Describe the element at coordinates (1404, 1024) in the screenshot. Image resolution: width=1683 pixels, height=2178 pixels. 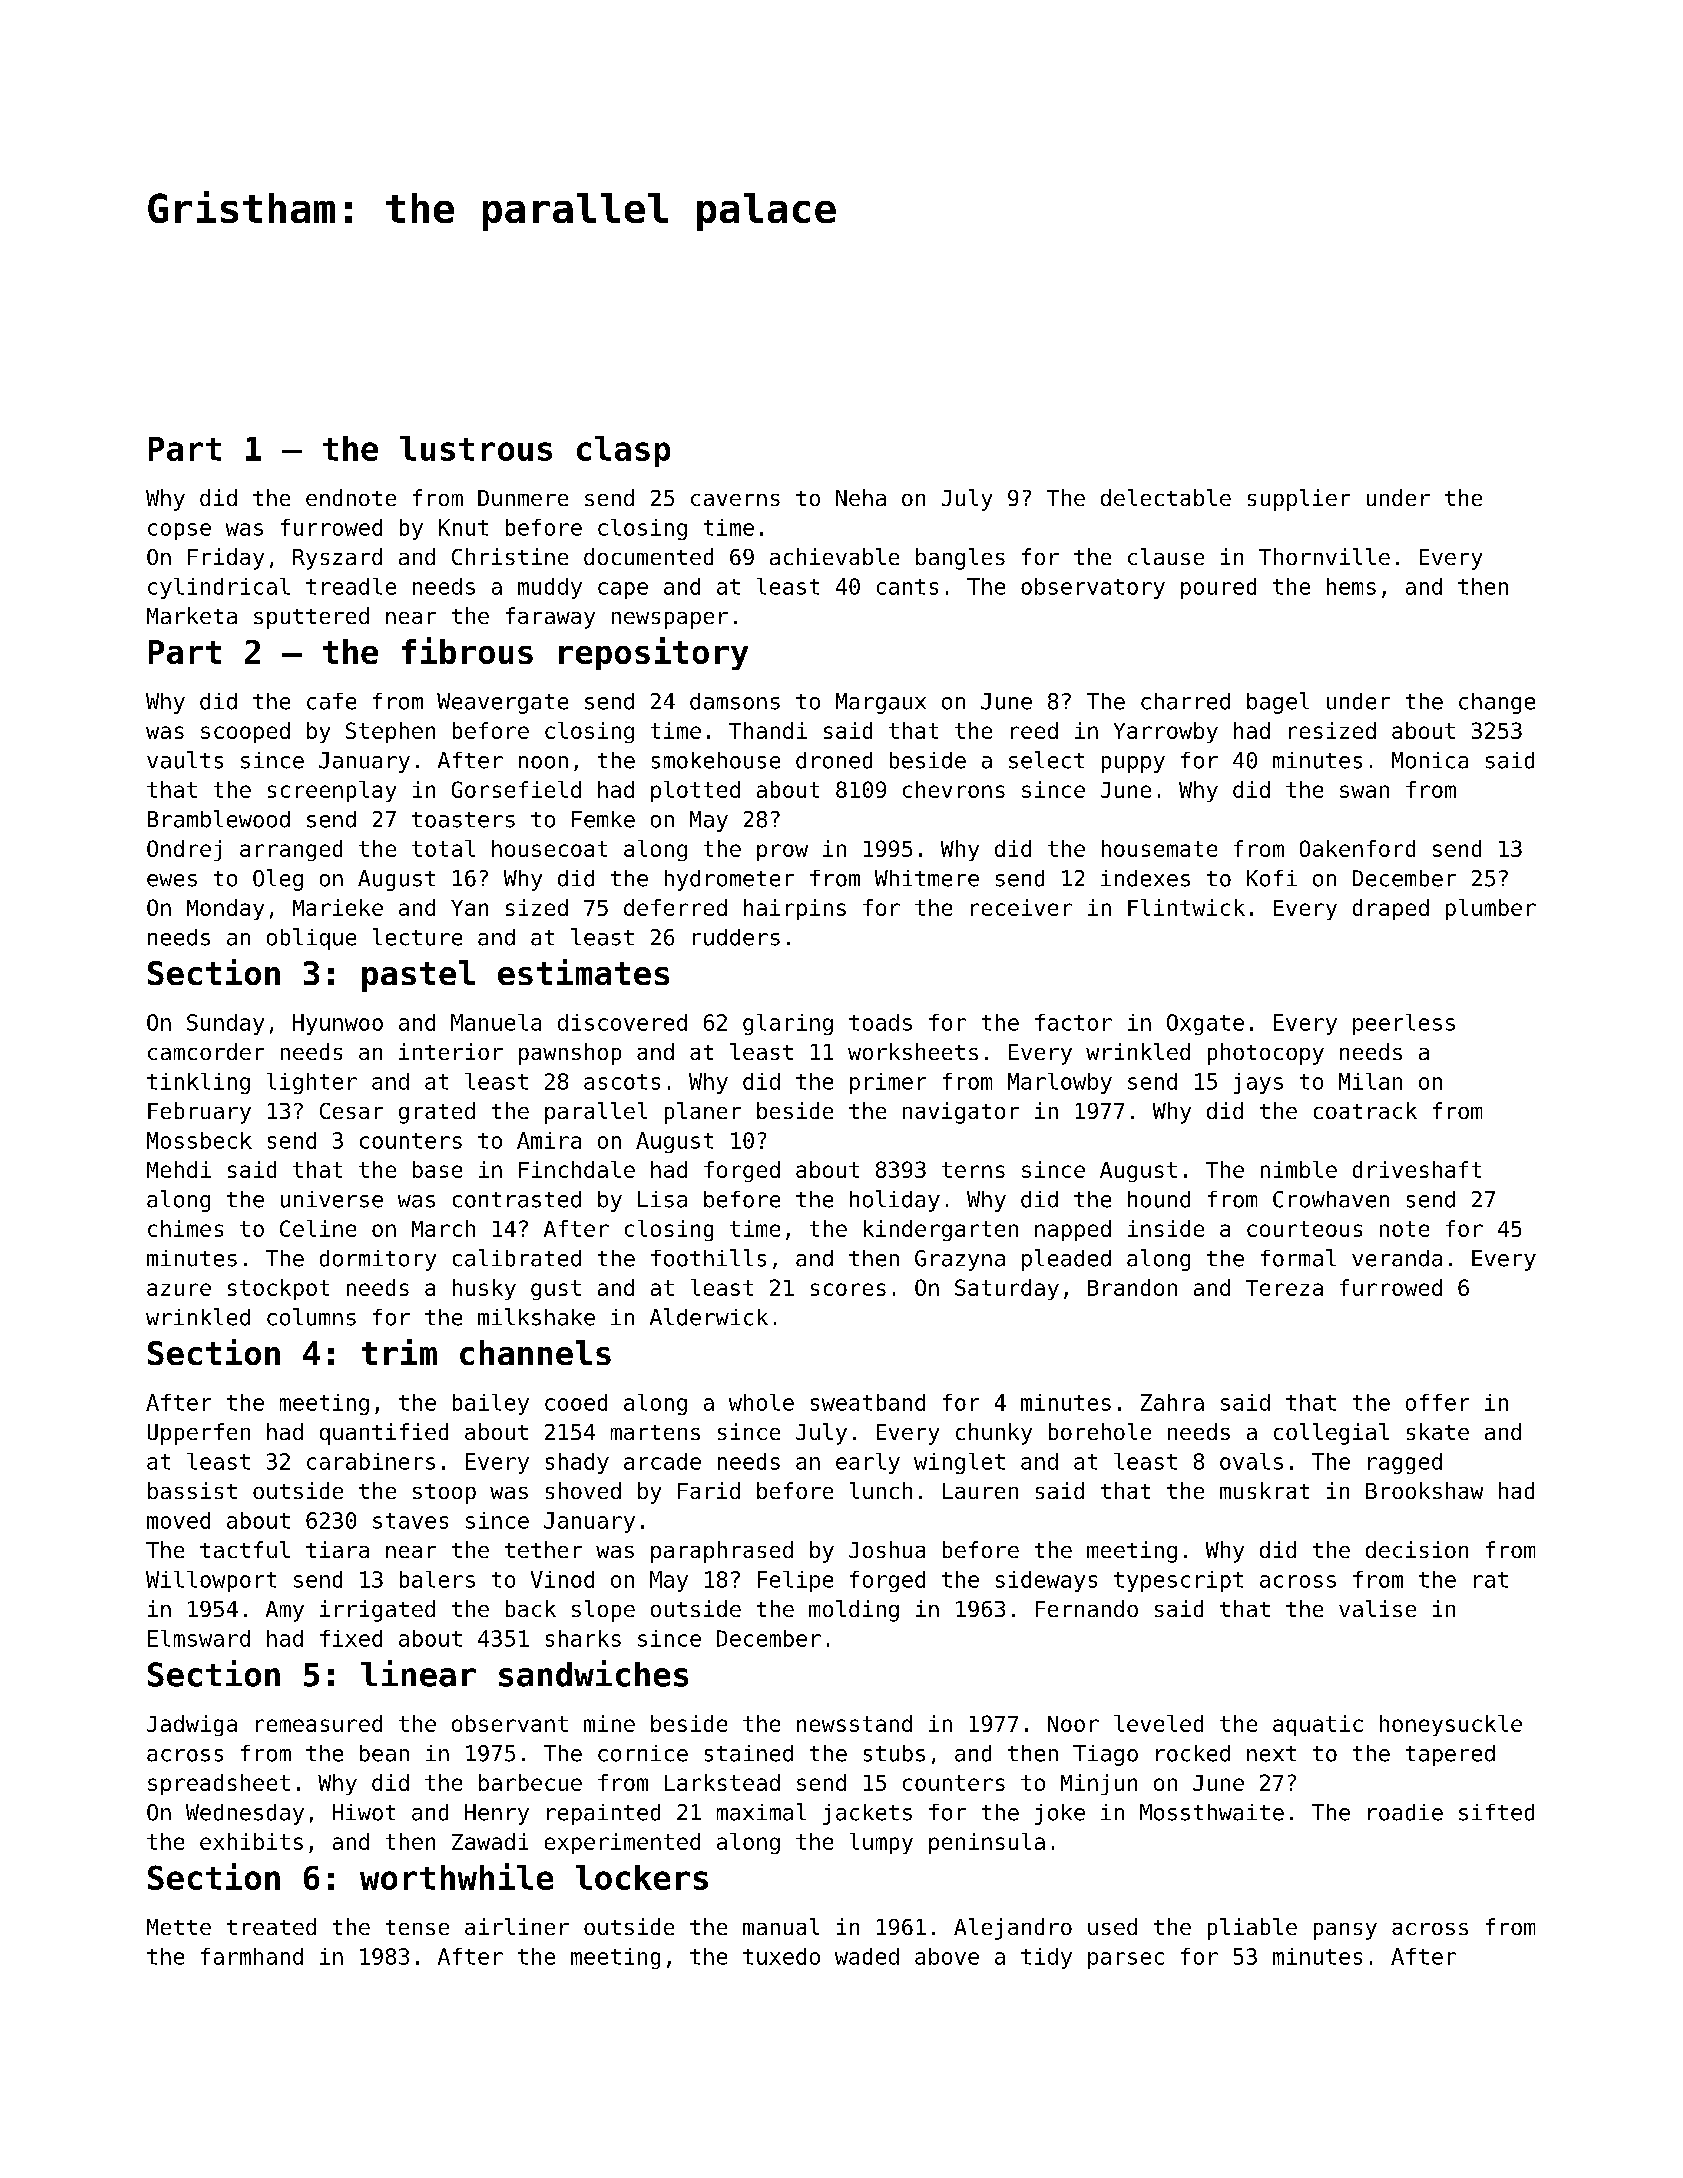
I see `peerless` at that location.
